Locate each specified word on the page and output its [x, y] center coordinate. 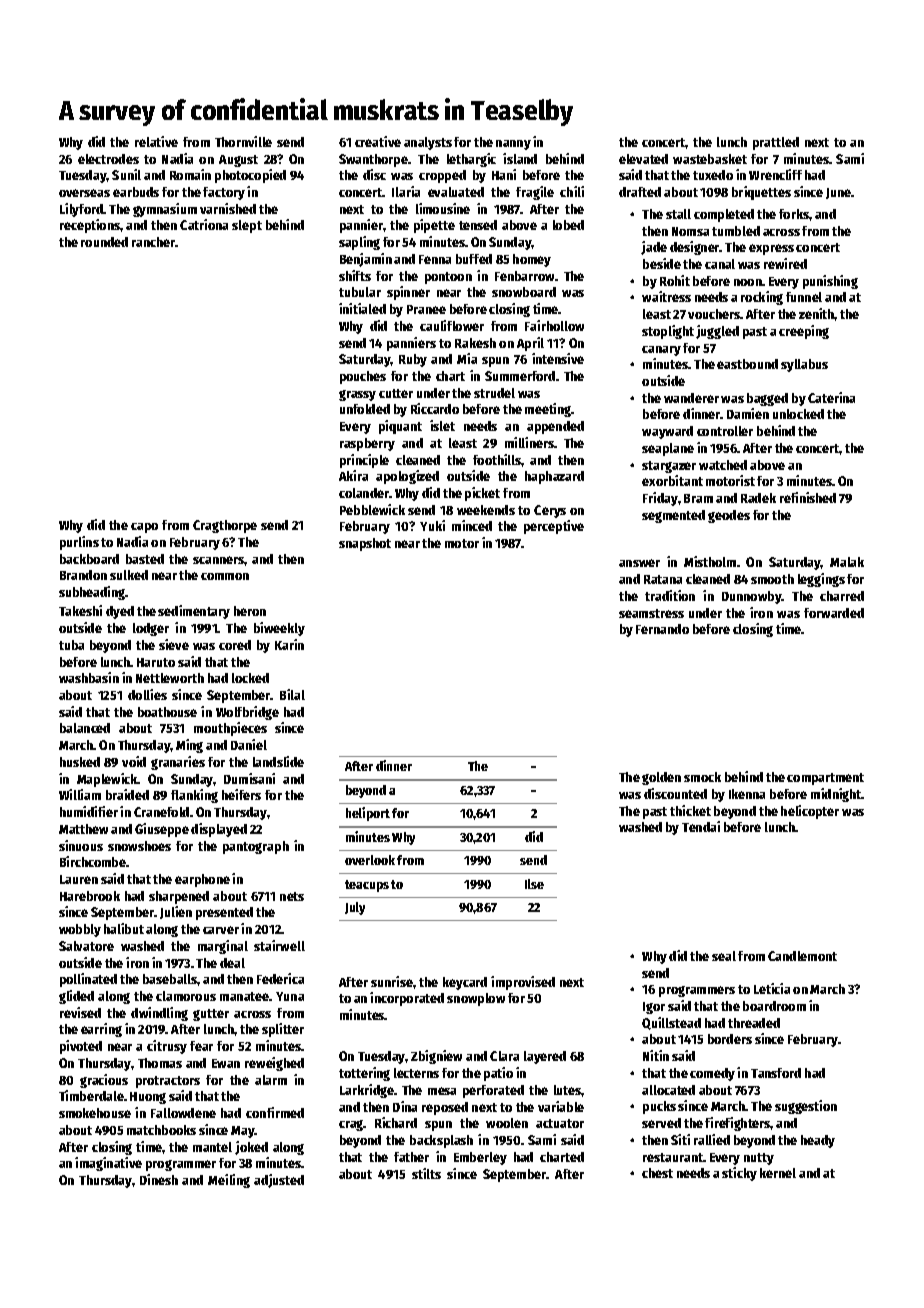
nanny [513, 145]
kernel [778, 1173]
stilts [426, 1173]
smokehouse [95, 1113]
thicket [690, 810]
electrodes [108, 159]
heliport [368, 814]
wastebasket [710, 159]
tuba [71, 645]
